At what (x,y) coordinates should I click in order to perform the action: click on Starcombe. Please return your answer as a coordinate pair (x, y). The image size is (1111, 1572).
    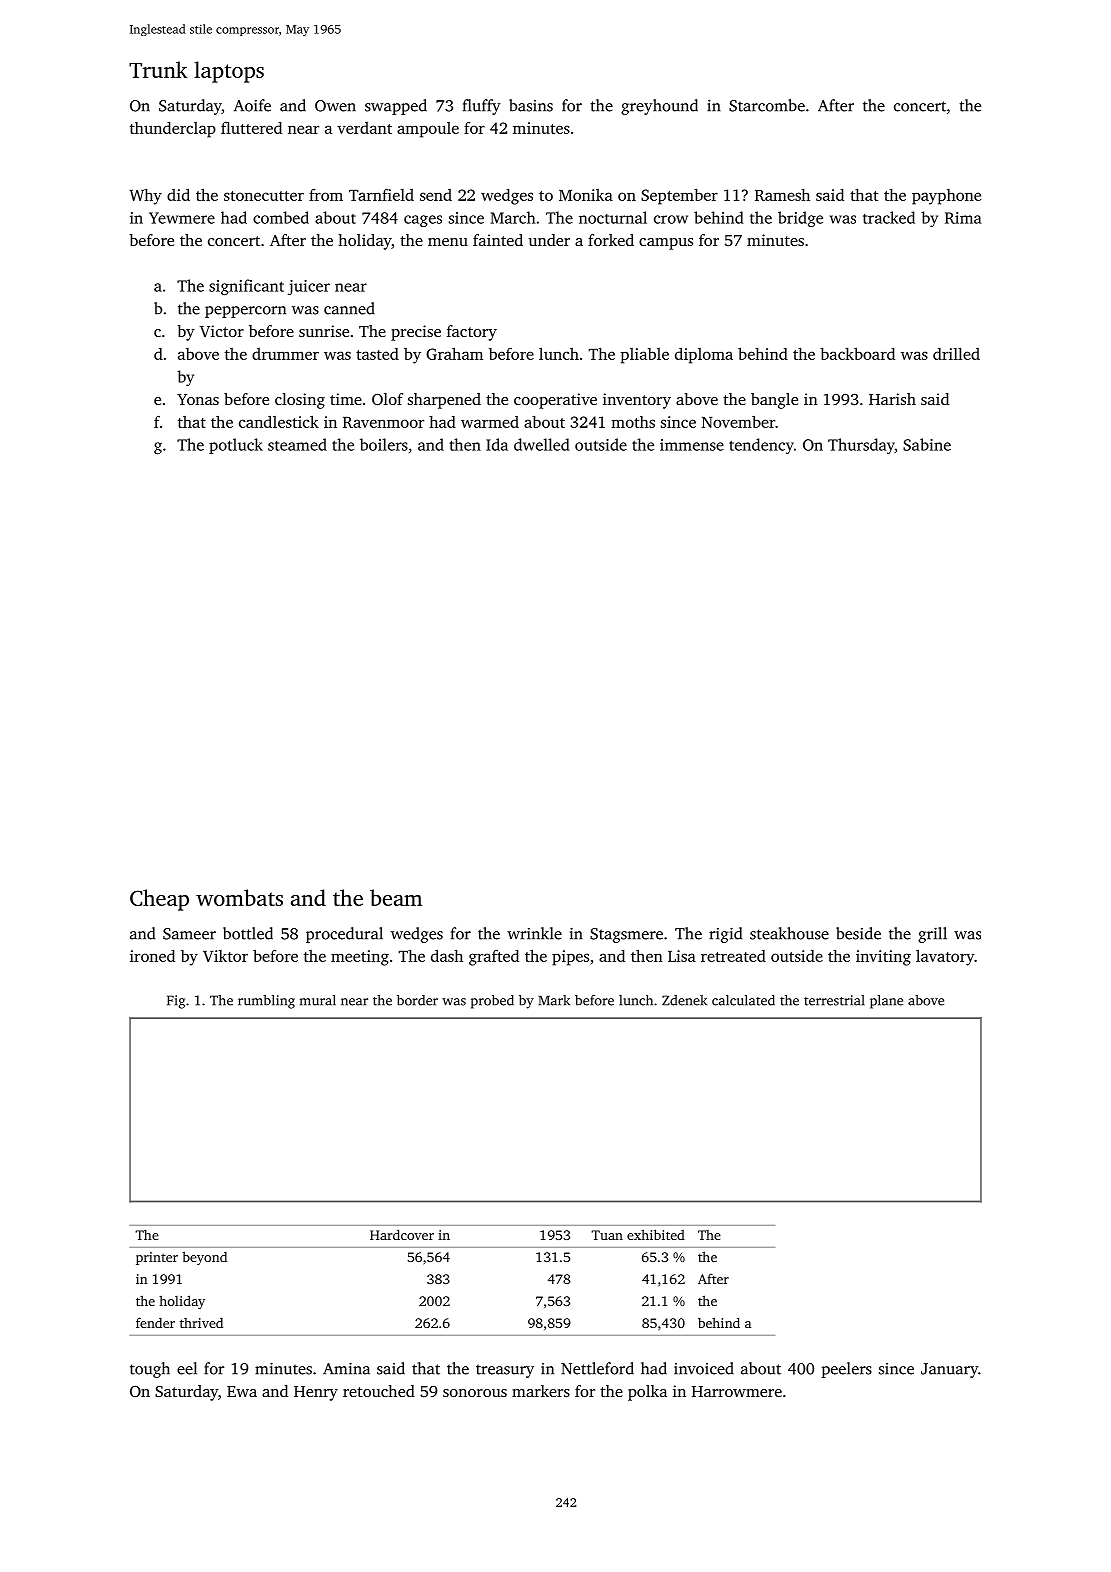
    Looking at the image, I should click on (767, 105).
